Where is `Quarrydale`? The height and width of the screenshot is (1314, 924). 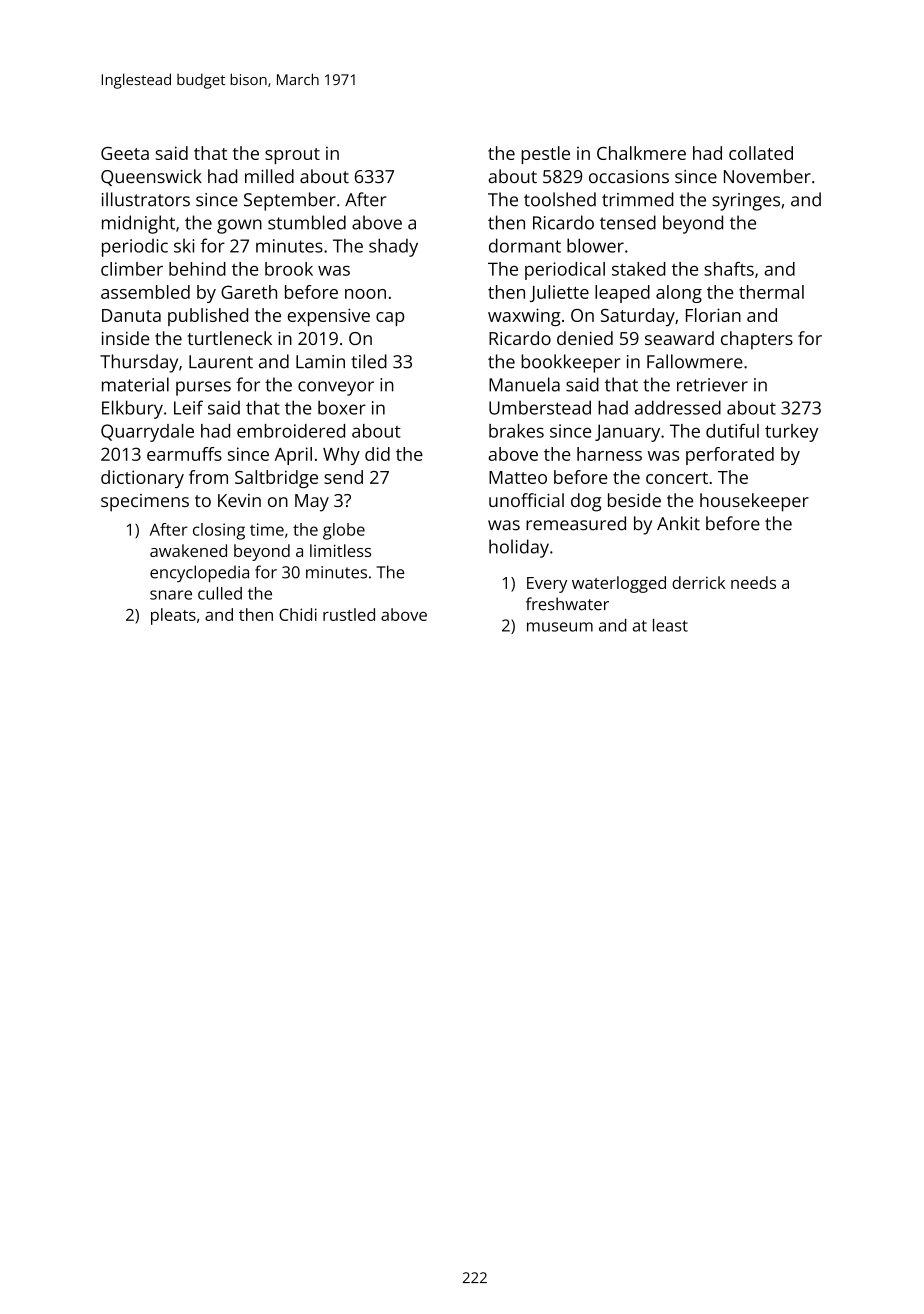
Quarrydale is located at coordinates (147, 433).
